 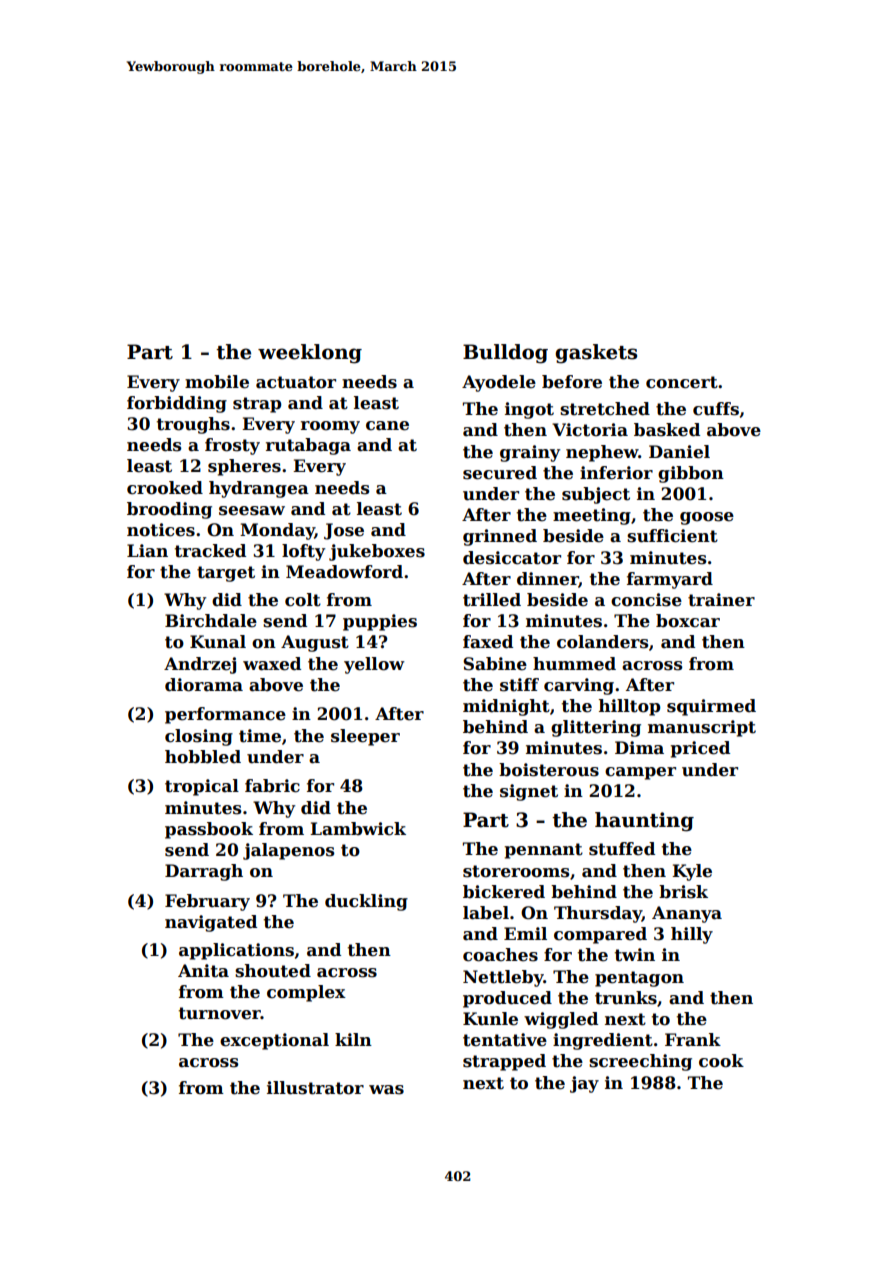 I want to click on jukeboxes, so click(x=377, y=552).
